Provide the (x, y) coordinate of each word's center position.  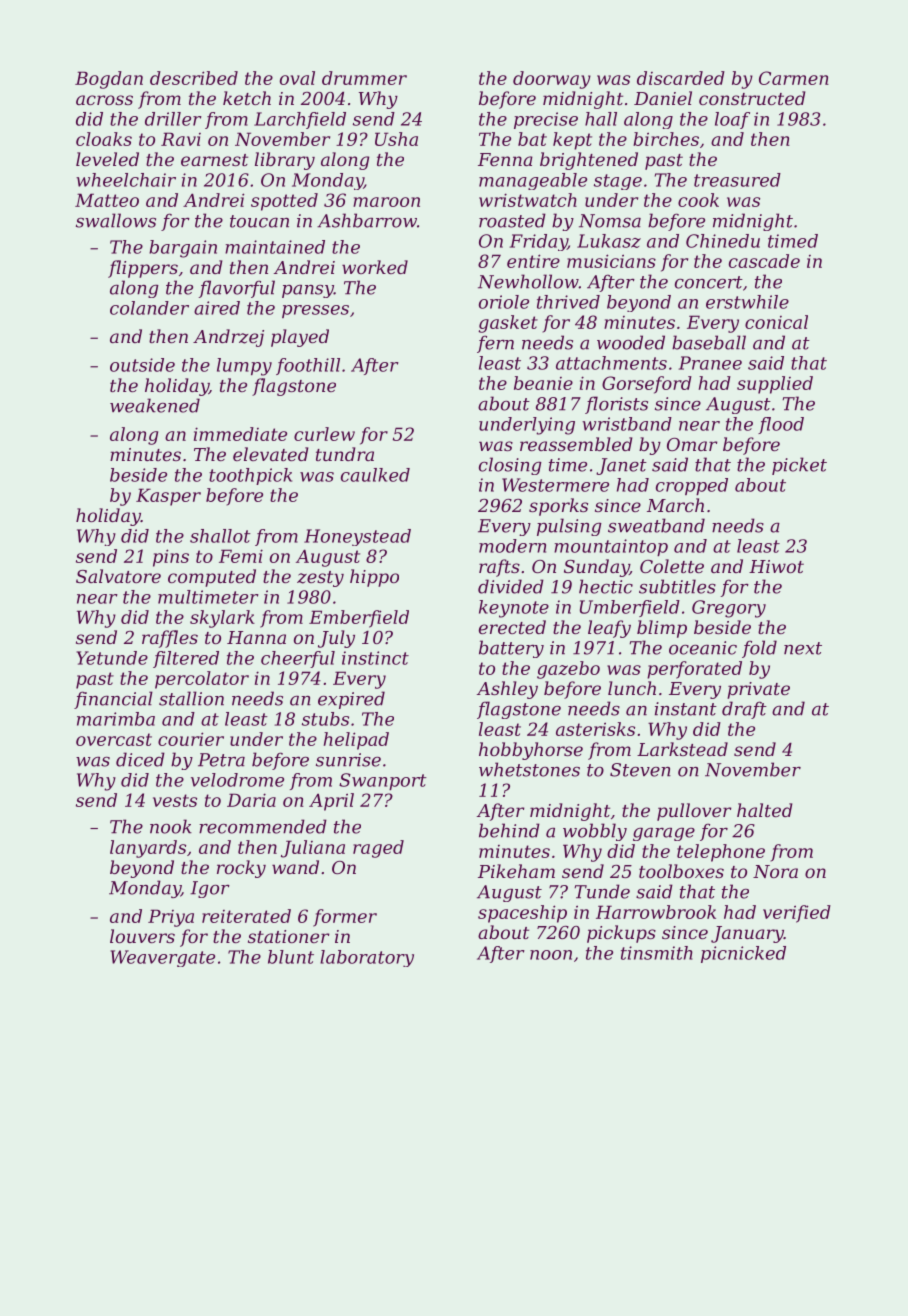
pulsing (569, 527)
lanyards (148, 849)
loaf (732, 120)
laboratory (367, 958)
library (285, 161)
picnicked (743, 954)
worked (375, 267)
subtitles (677, 586)
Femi (241, 556)
